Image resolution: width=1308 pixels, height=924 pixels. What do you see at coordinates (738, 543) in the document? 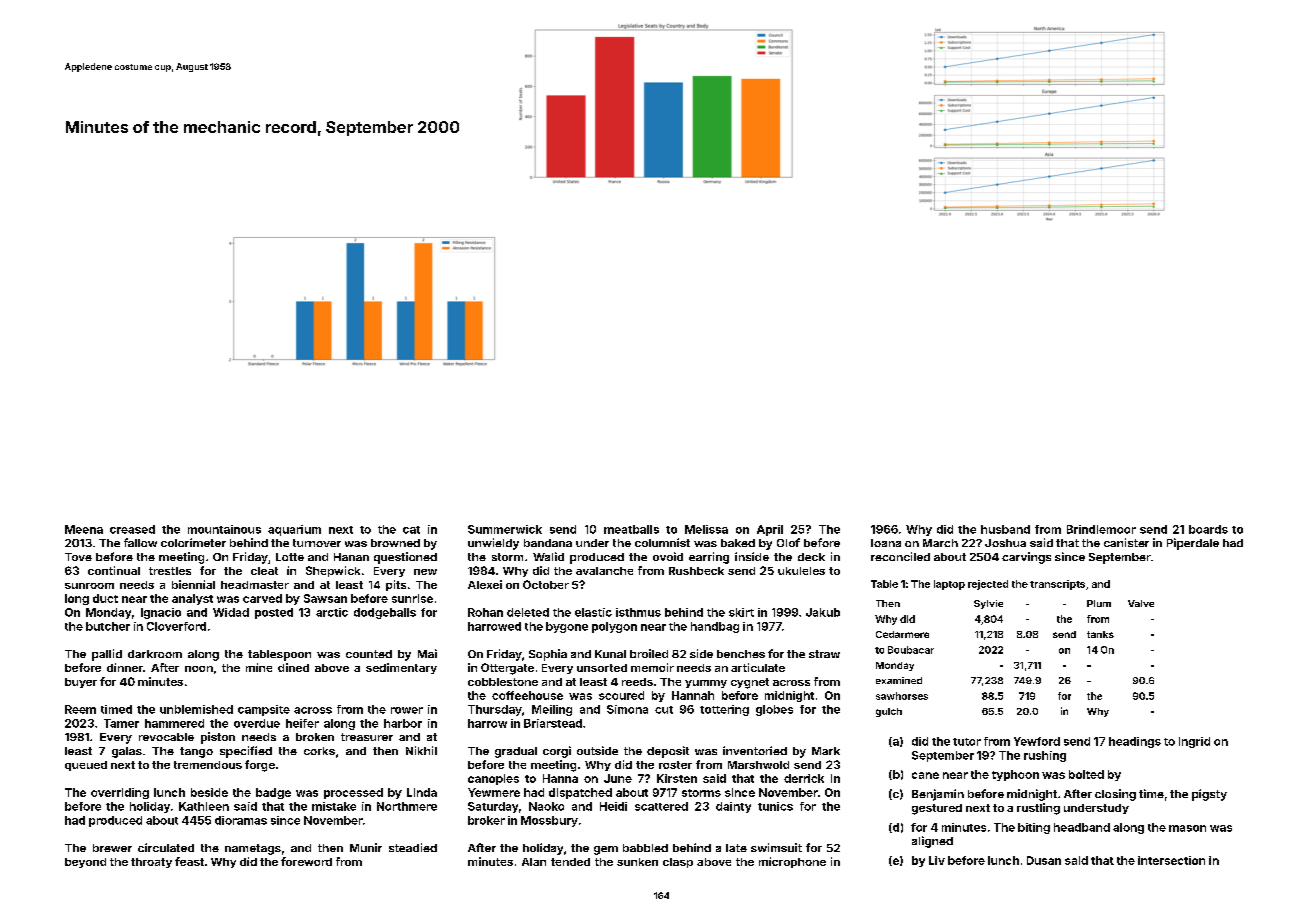
I see `baked` at bounding box center [738, 543].
